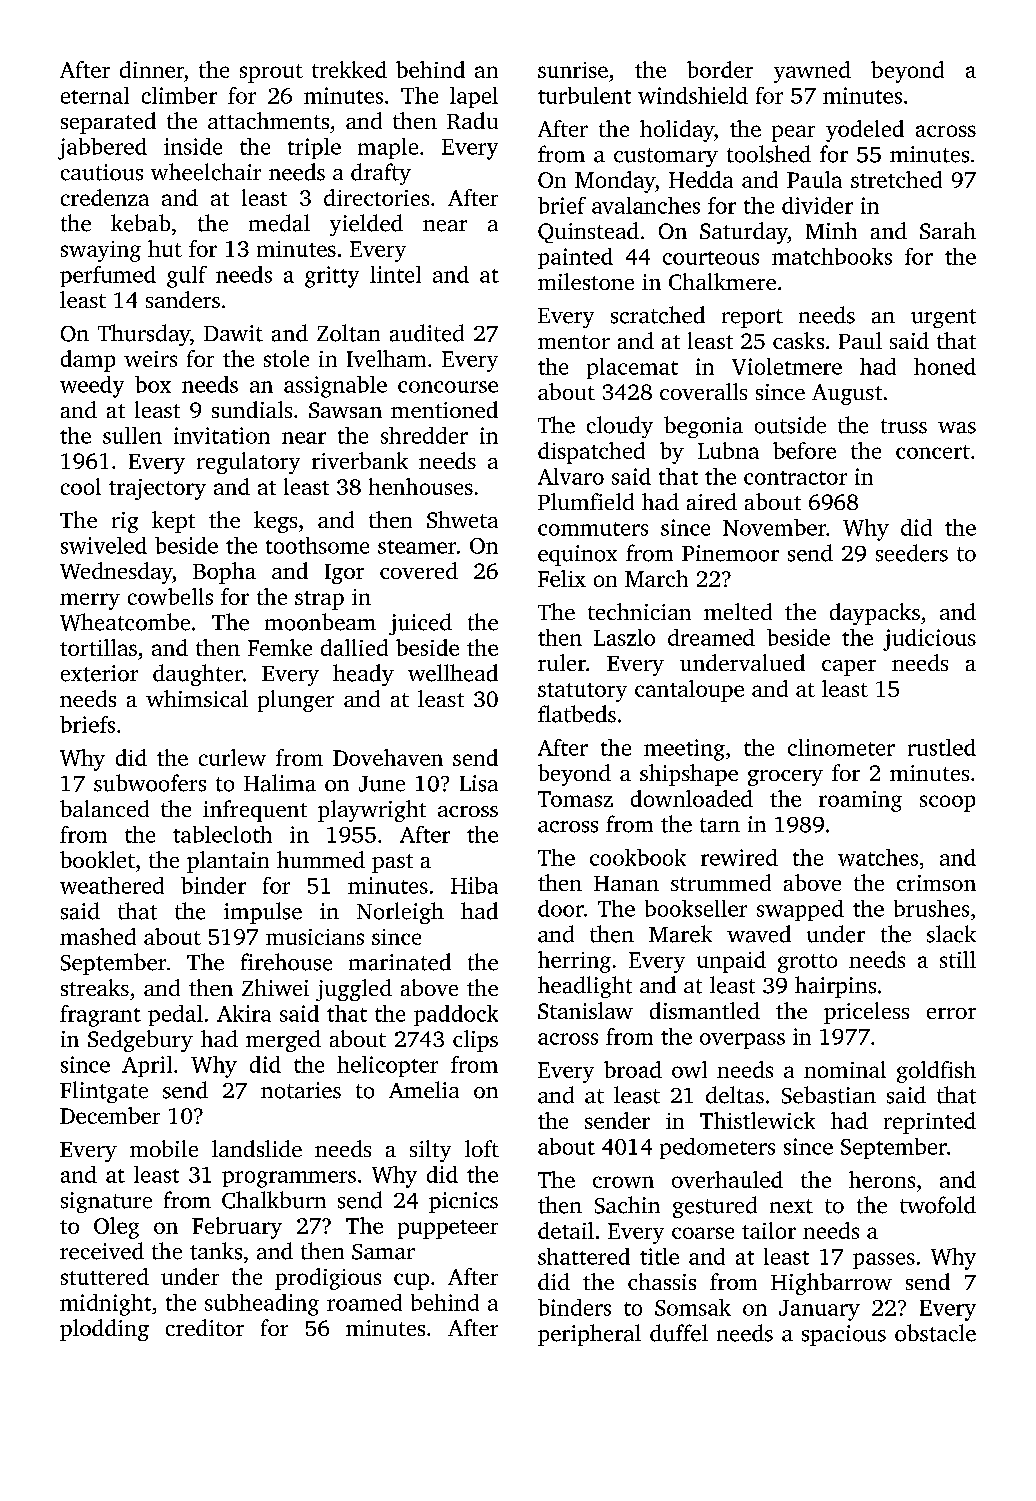  Describe the element at coordinates (205, 1327) in the page. I see `creditor` at that location.
